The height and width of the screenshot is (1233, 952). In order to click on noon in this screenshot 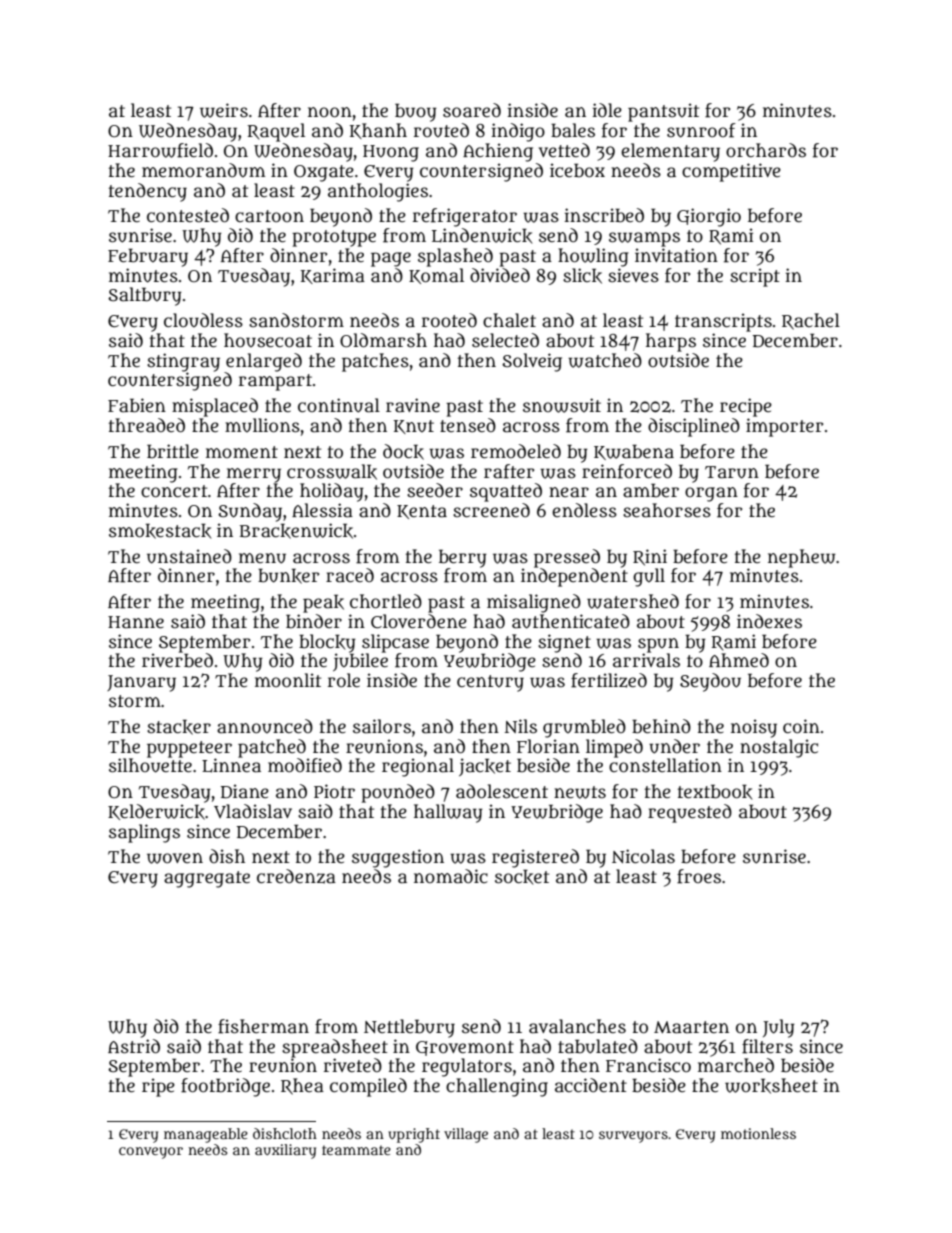, I will do `click(330, 112)`.
